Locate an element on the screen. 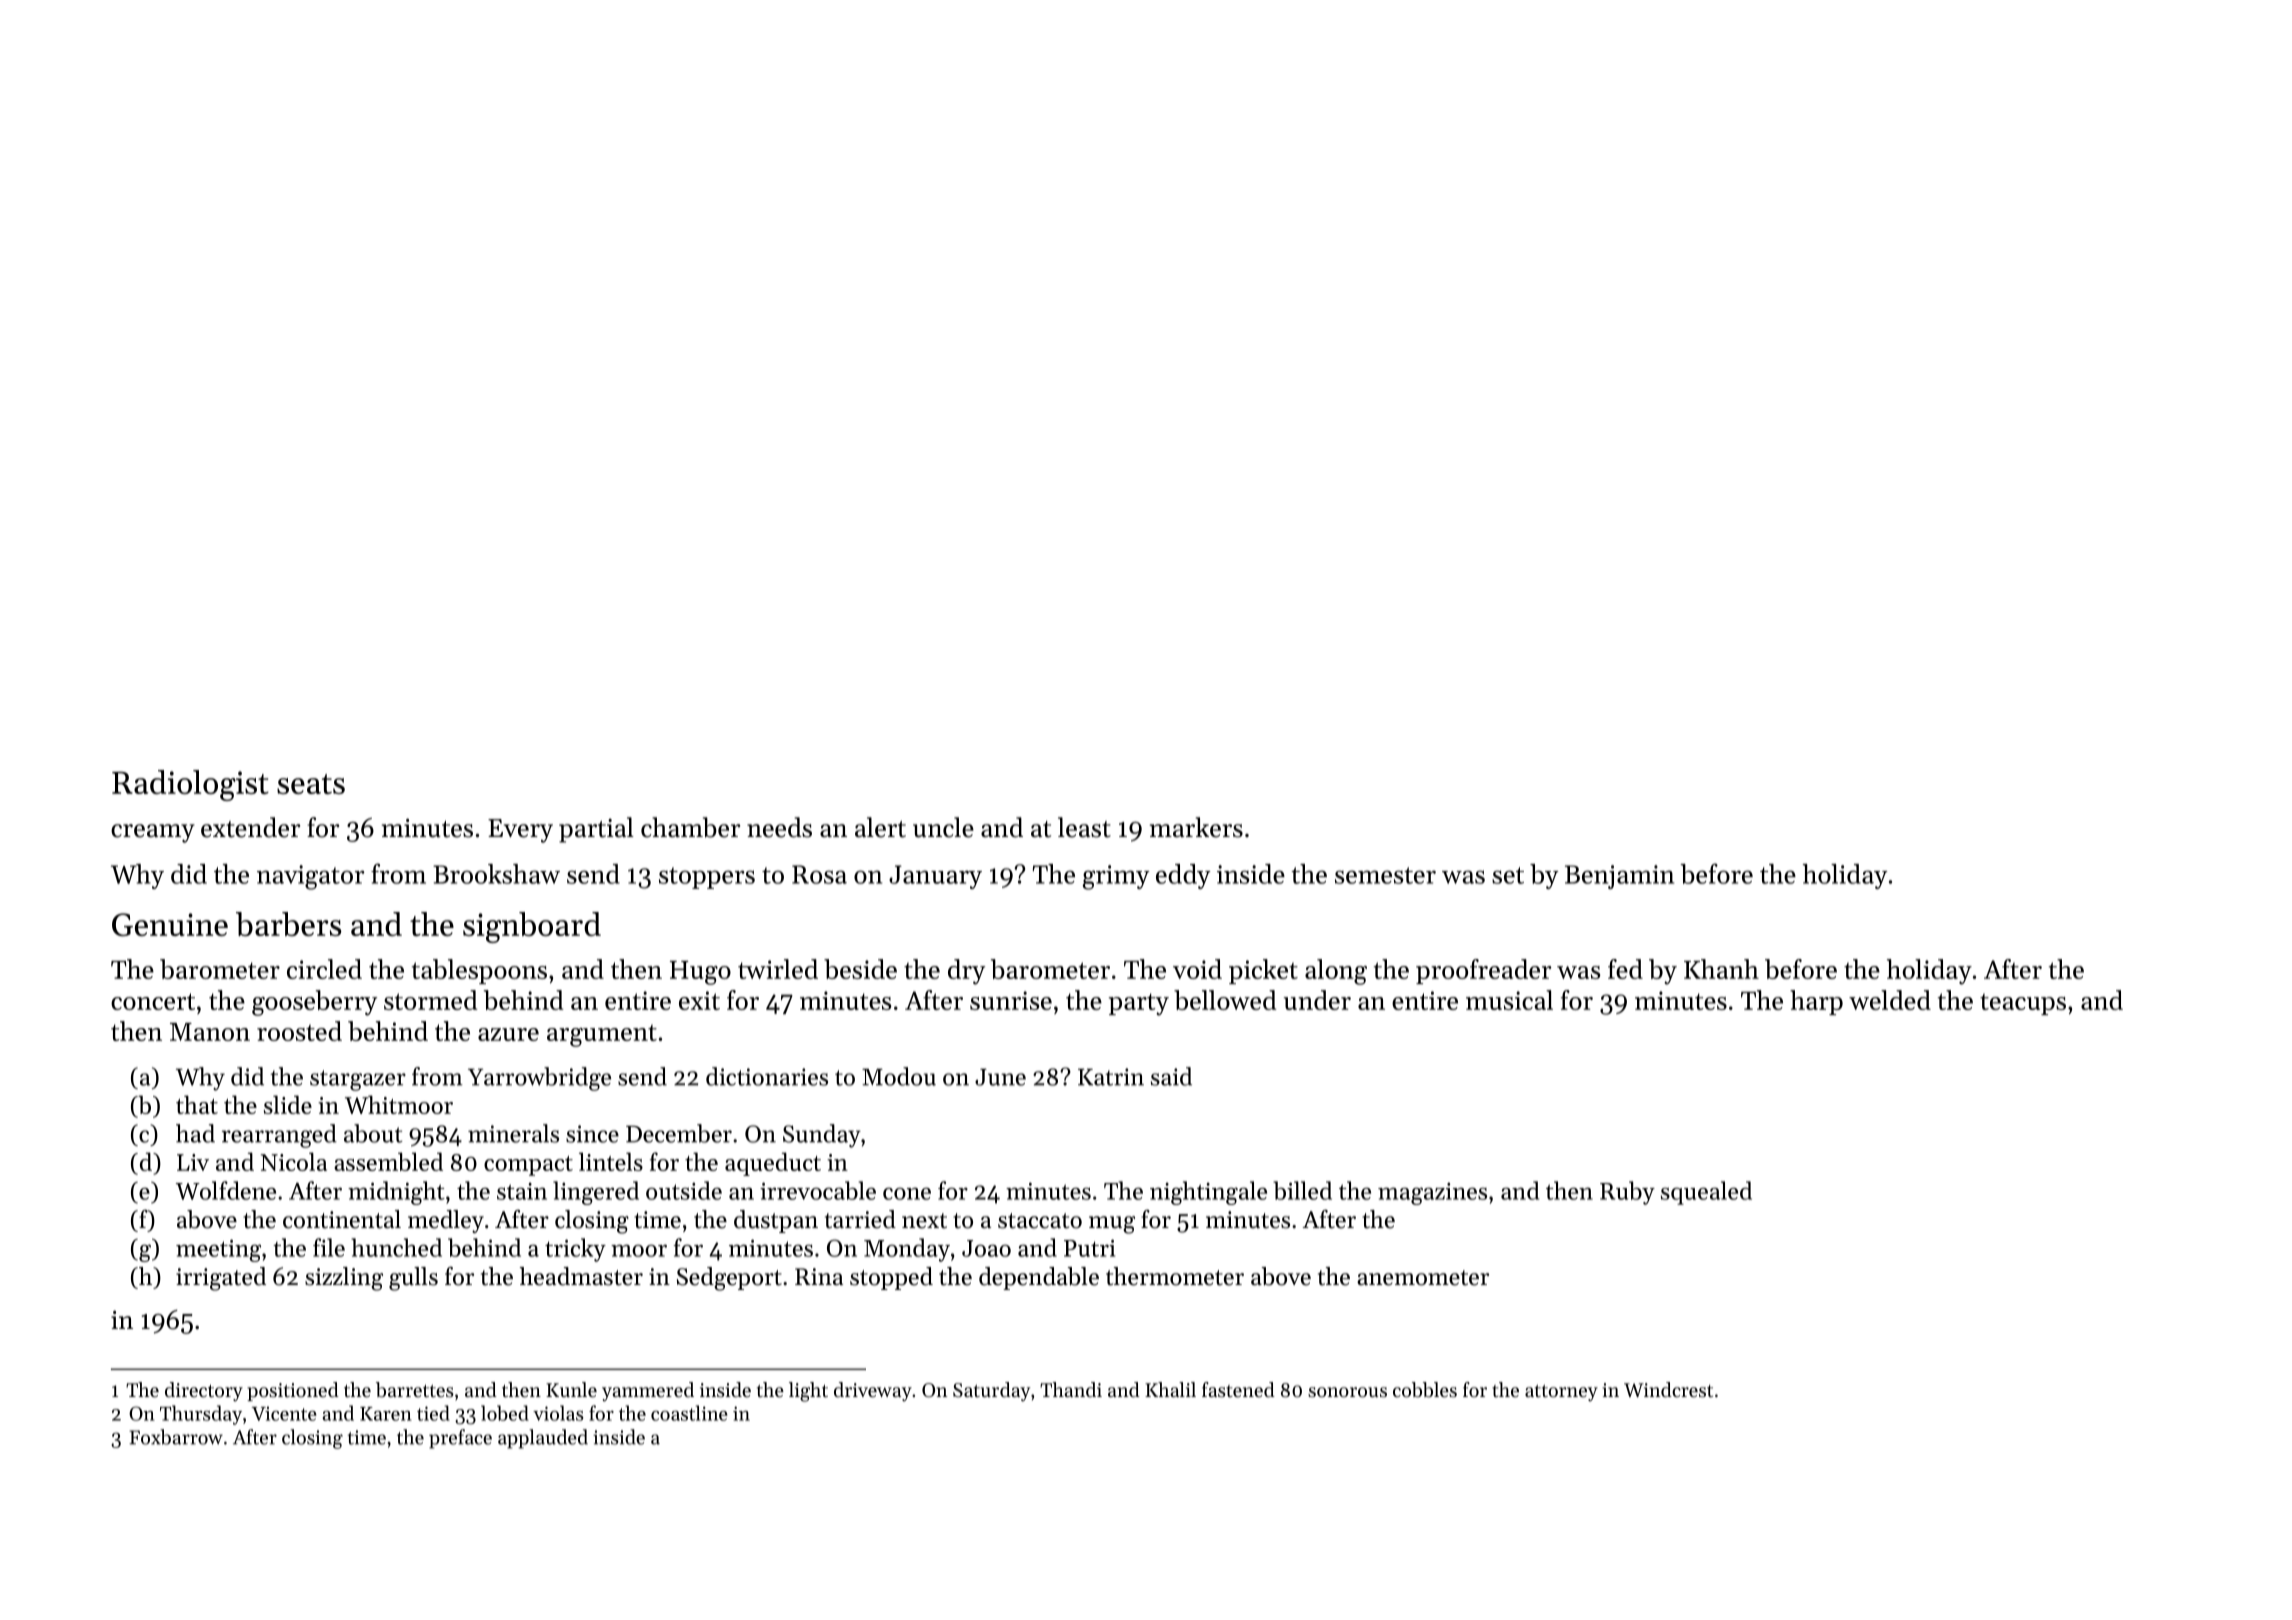 The height and width of the screenshot is (1620, 2292). seats is located at coordinates (311, 784).
